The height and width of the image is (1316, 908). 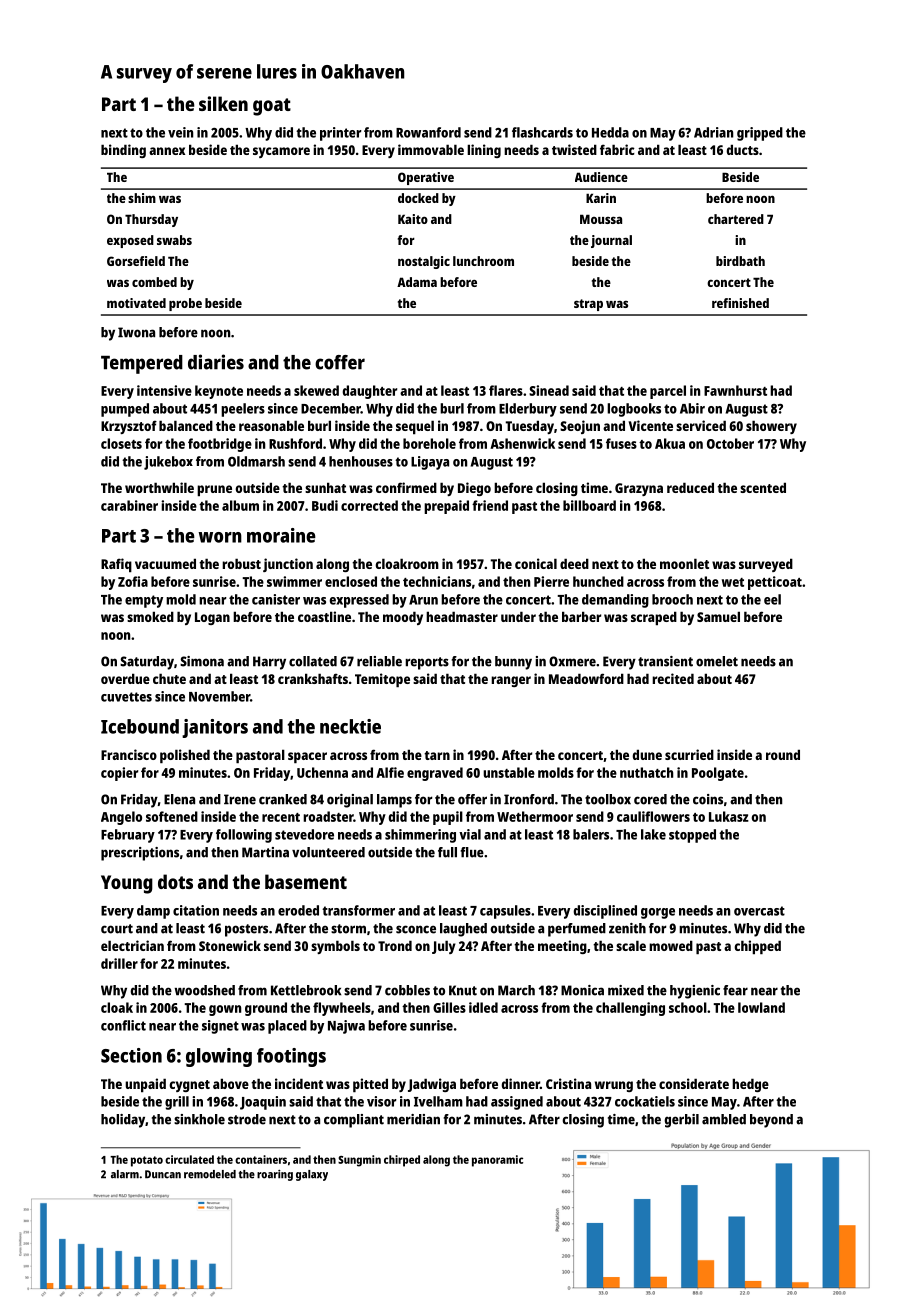 I want to click on crankshafts, so click(x=313, y=678).
